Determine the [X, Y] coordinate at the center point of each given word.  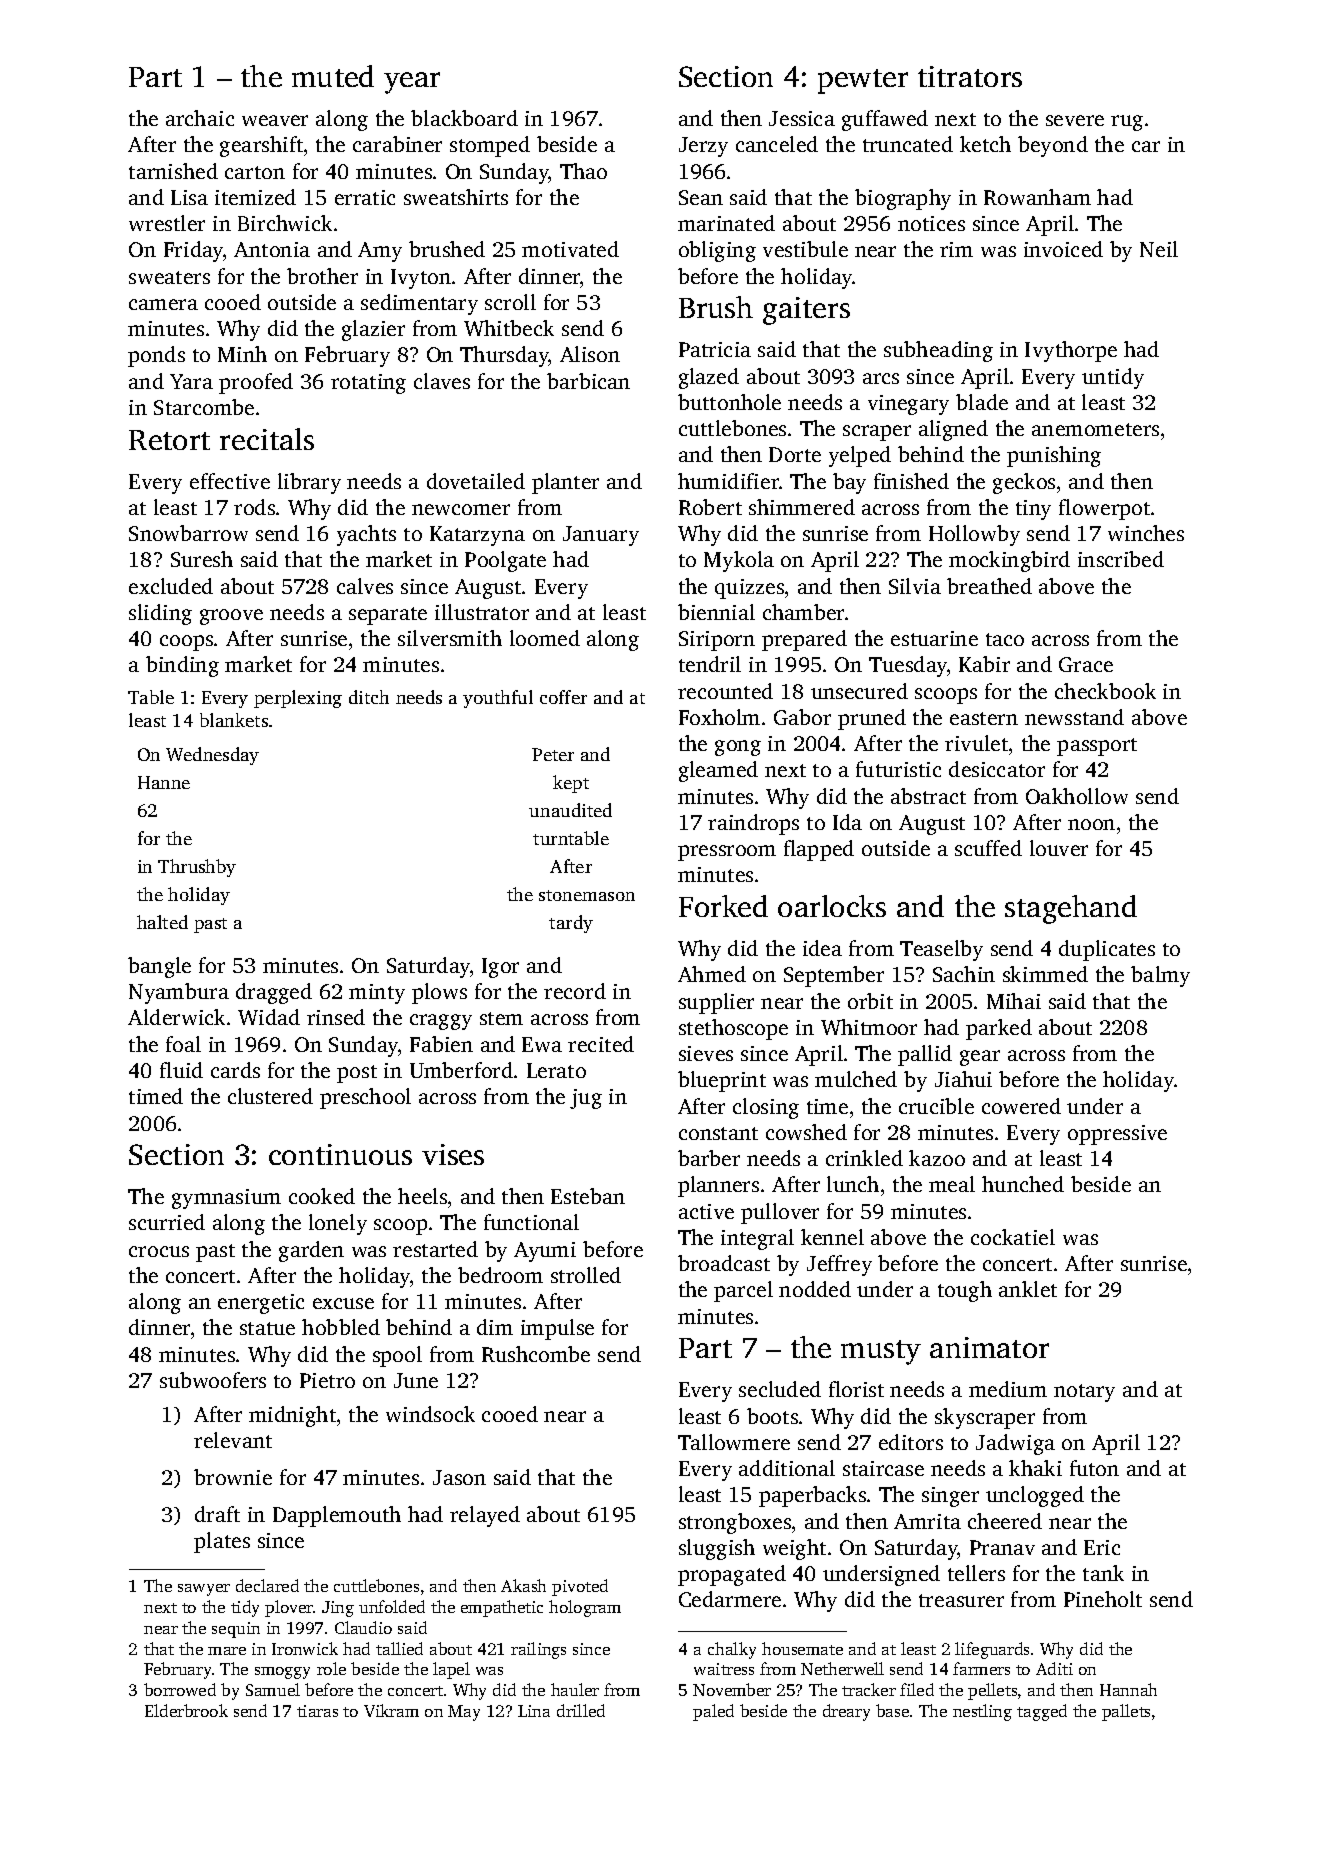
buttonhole [729, 402]
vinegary [908, 405]
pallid [925, 1055]
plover [289, 1608]
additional [787, 1468]
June [416, 1380]
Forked [723, 906]
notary [1084, 1393]
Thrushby [197, 868]
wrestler [167, 223]
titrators [970, 76]
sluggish [717, 1549]
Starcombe [204, 407]
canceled [777, 144]
